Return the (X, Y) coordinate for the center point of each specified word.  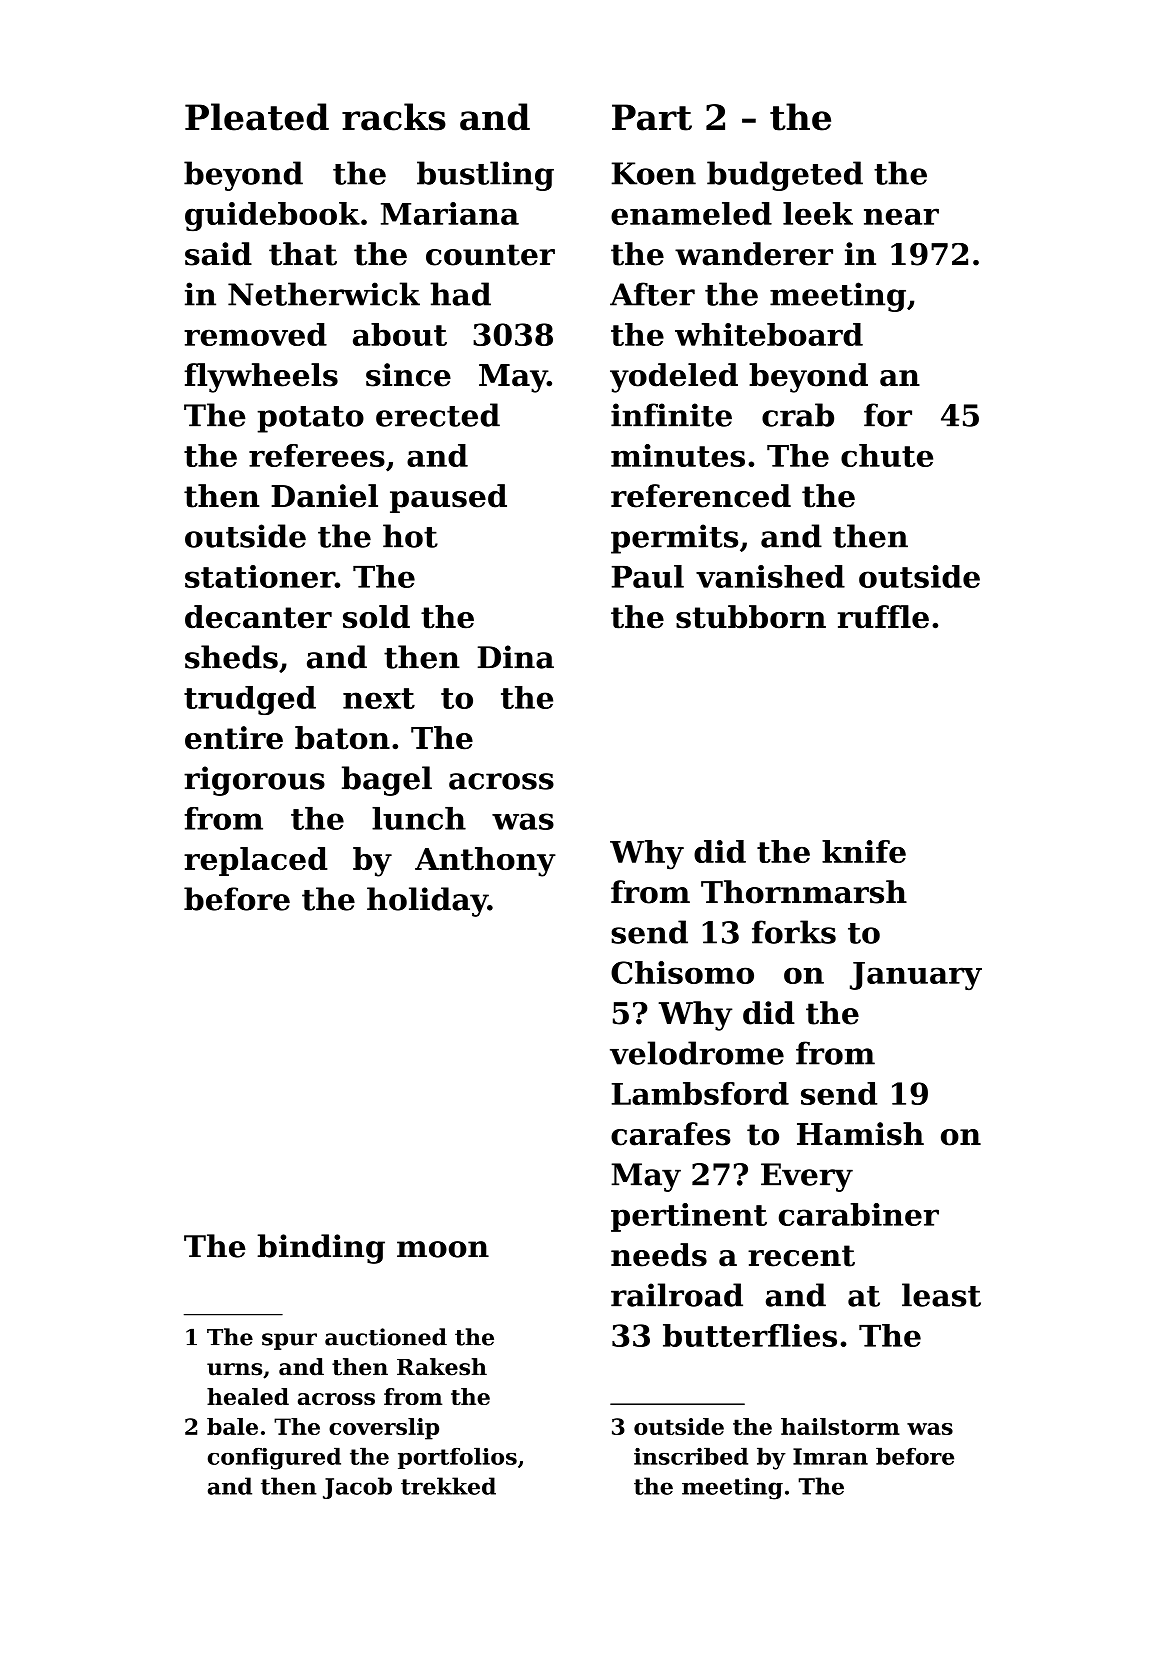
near (901, 216)
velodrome (697, 1053)
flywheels (261, 378)
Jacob (357, 1488)
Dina (516, 657)
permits (674, 539)
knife (864, 851)
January (916, 976)
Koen (654, 173)
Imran (830, 1456)
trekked (448, 1486)
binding (321, 1249)
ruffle (883, 617)
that (303, 254)
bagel (387, 781)
